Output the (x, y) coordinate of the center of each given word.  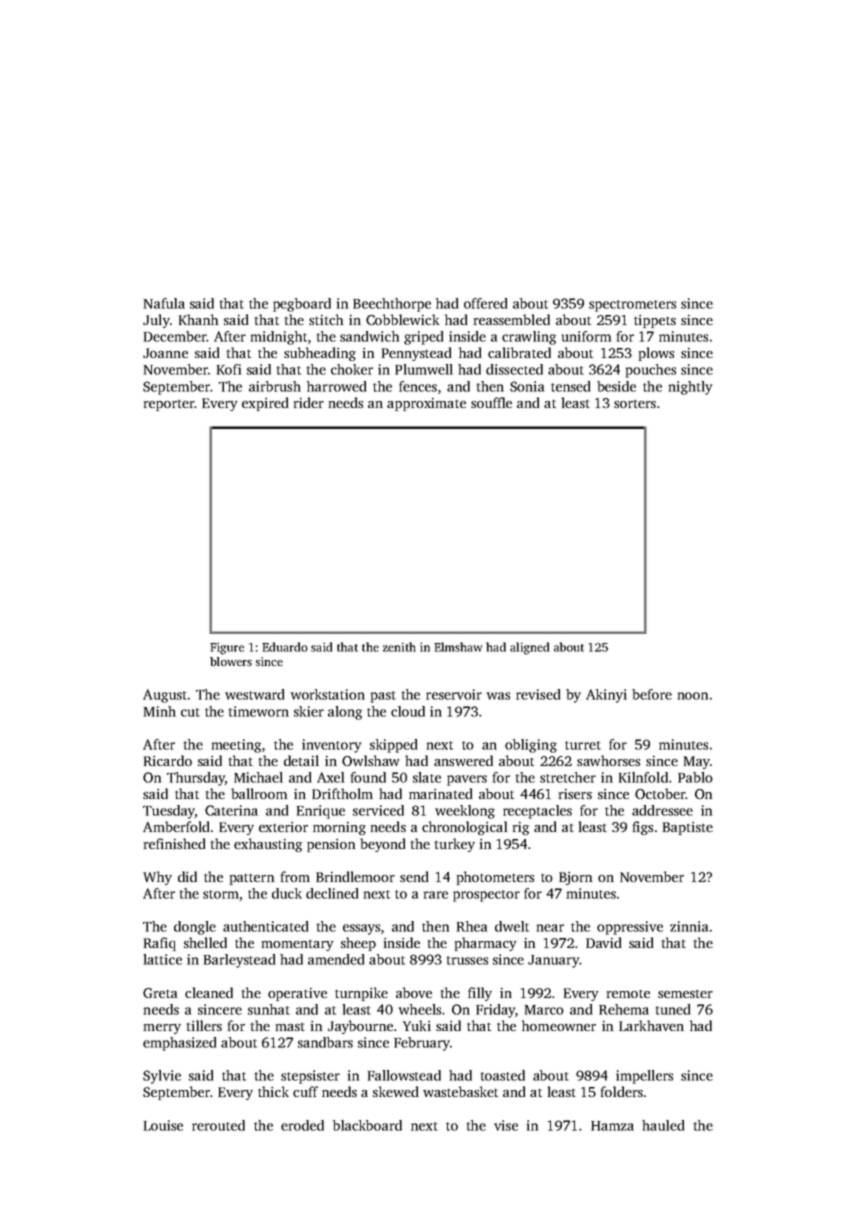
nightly (690, 388)
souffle (491, 402)
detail (301, 760)
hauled (663, 1125)
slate (427, 777)
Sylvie (162, 1077)
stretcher (568, 777)
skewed (395, 1091)
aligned (529, 648)
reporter (169, 405)
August (165, 696)
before (652, 694)
